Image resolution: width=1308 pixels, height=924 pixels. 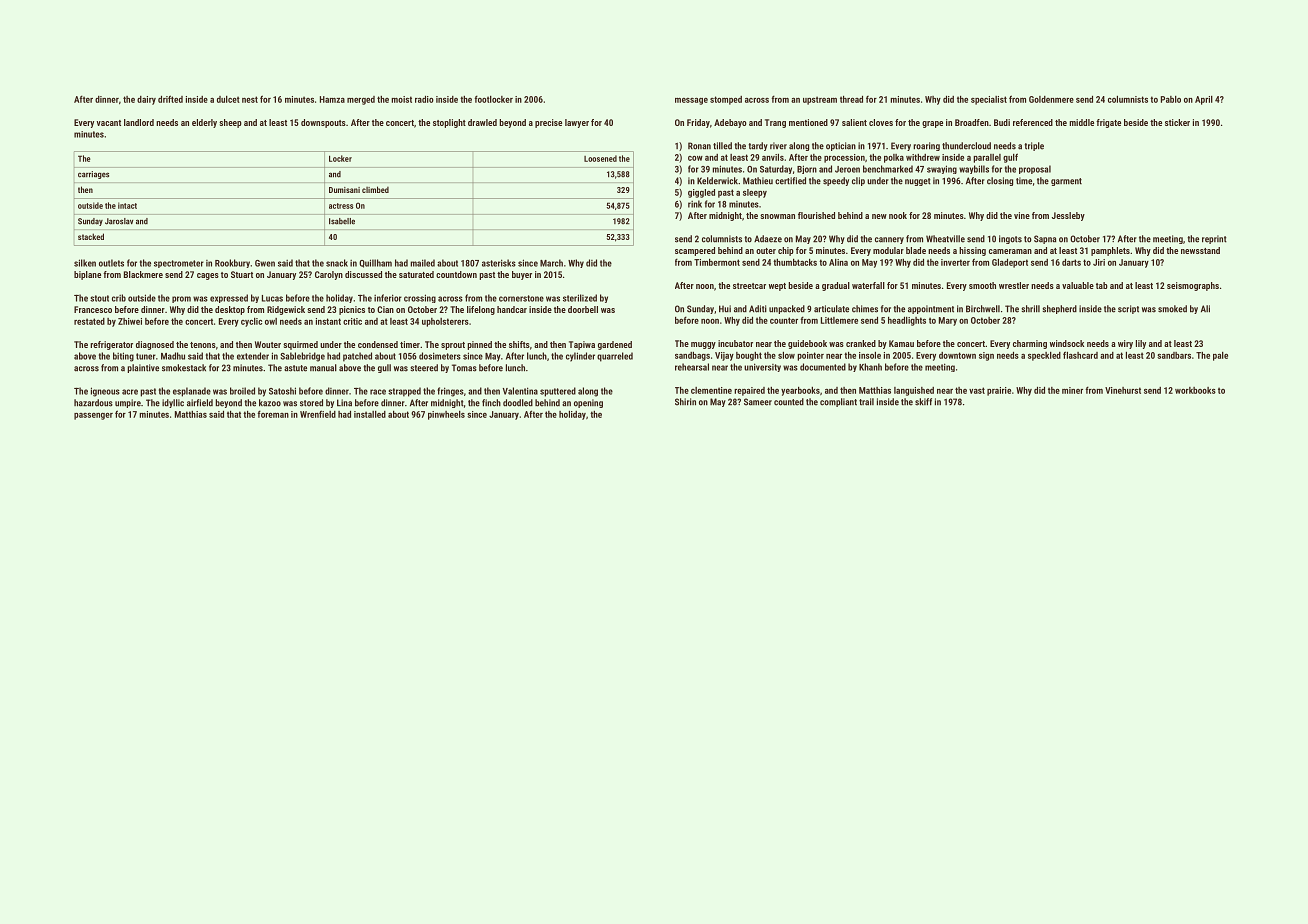 What do you see at coordinates (989, 100) in the page?
I see `specialist` at bounding box center [989, 100].
